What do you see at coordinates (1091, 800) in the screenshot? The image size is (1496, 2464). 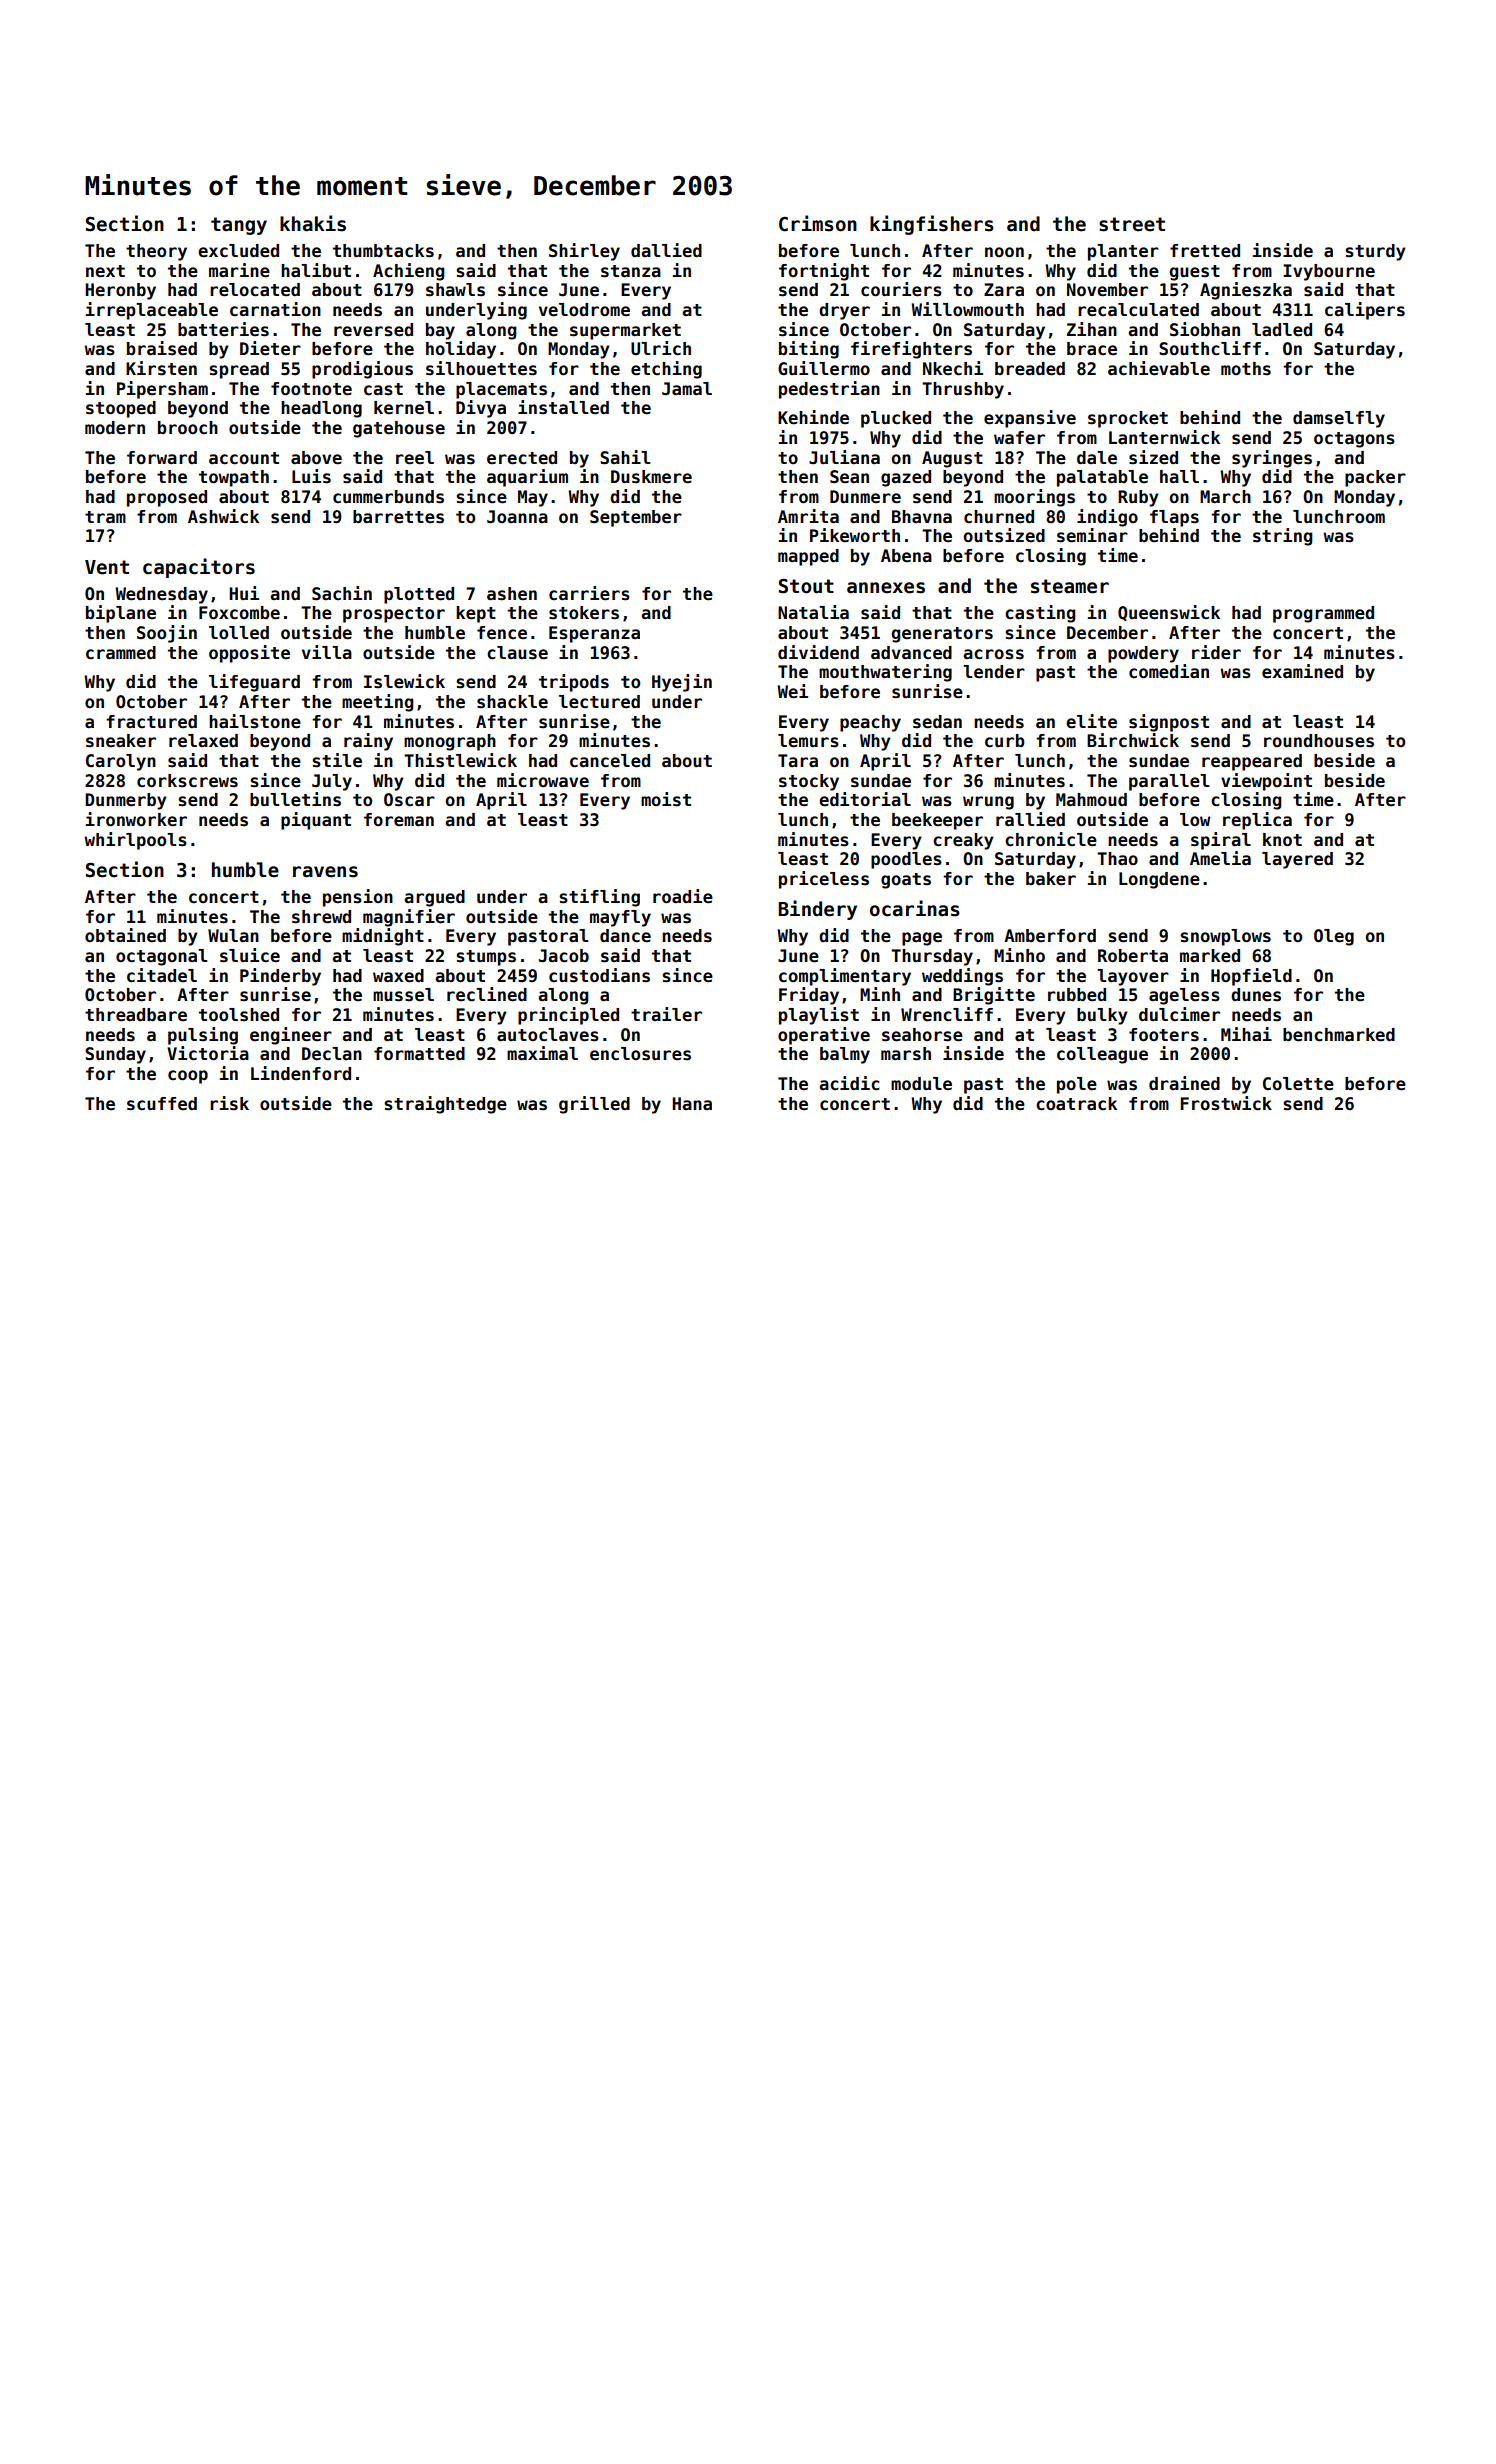 I see `Mahmoud` at bounding box center [1091, 800].
